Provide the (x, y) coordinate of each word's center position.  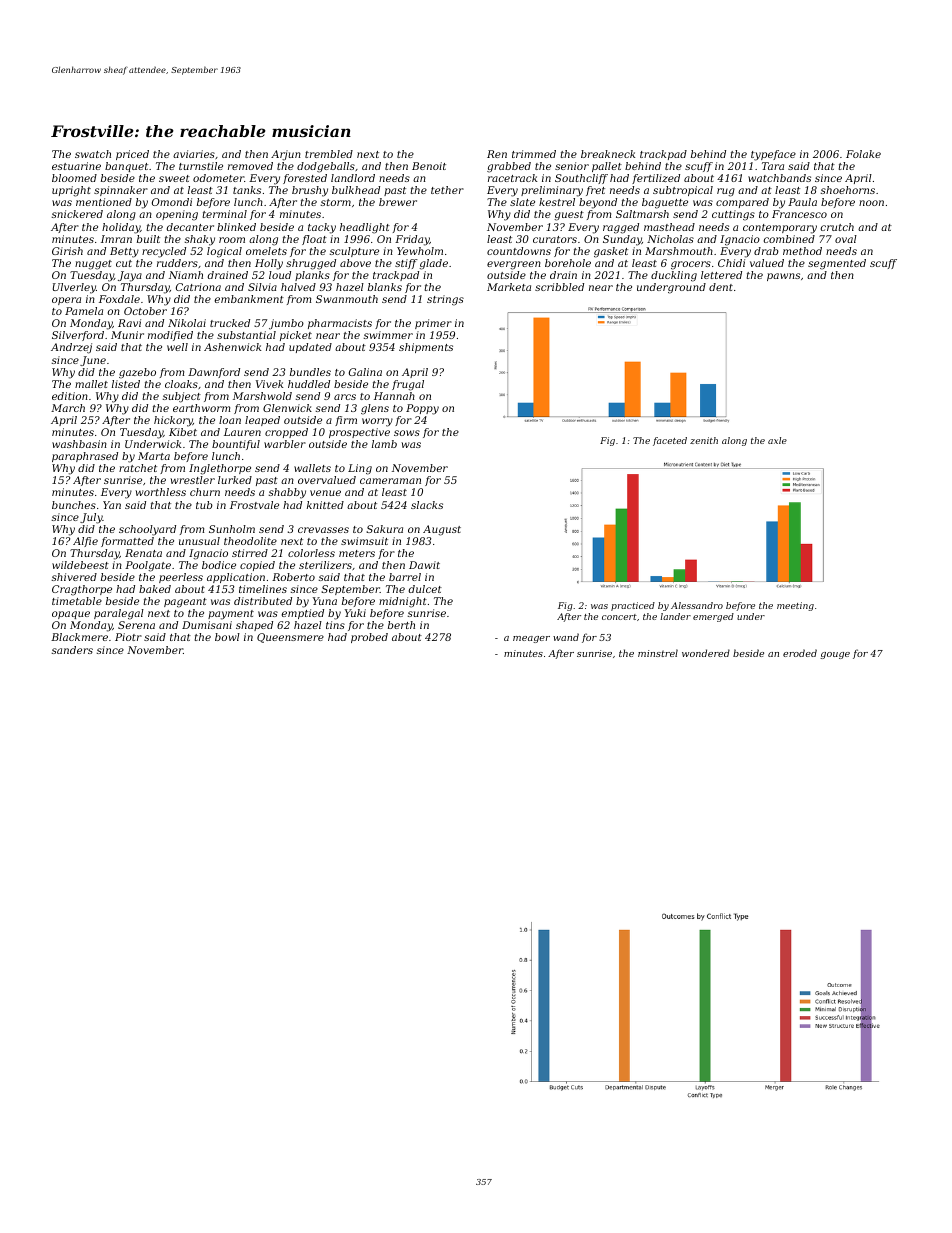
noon (871, 203)
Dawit (424, 565)
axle (777, 440)
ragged (621, 228)
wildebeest (80, 565)
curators (555, 239)
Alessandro (697, 605)
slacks (427, 505)
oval (846, 239)
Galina (365, 372)
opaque (71, 615)
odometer (218, 178)
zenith (704, 440)
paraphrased (85, 457)
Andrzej (71, 348)
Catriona (198, 287)
